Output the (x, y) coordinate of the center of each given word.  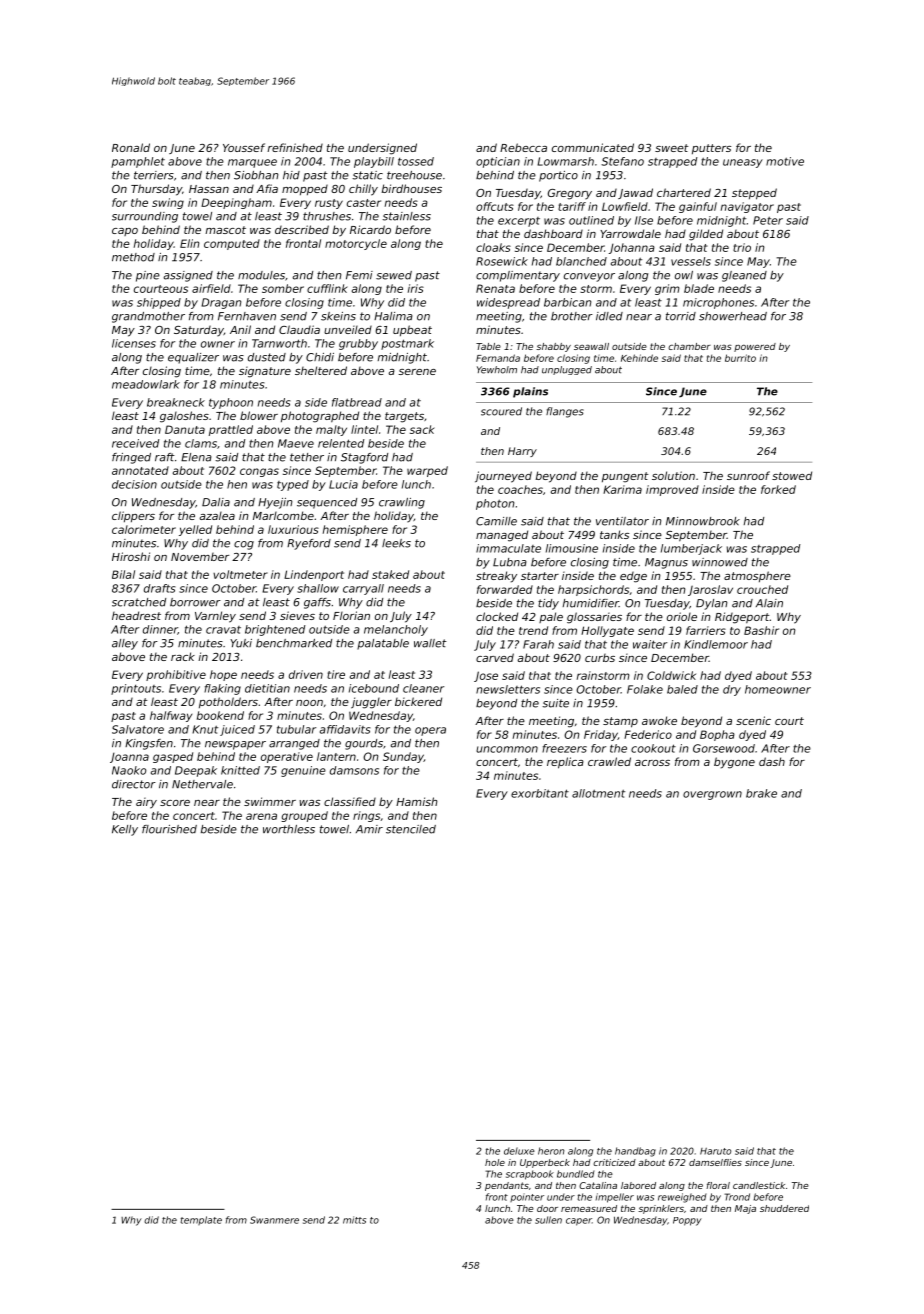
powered (755, 347)
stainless (406, 216)
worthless (289, 829)
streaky (496, 577)
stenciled (411, 829)
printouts (136, 689)
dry (732, 690)
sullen (548, 1220)
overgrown (712, 795)
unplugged (567, 370)
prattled (231, 430)
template (201, 1220)
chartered (684, 192)
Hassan (209, 189)
